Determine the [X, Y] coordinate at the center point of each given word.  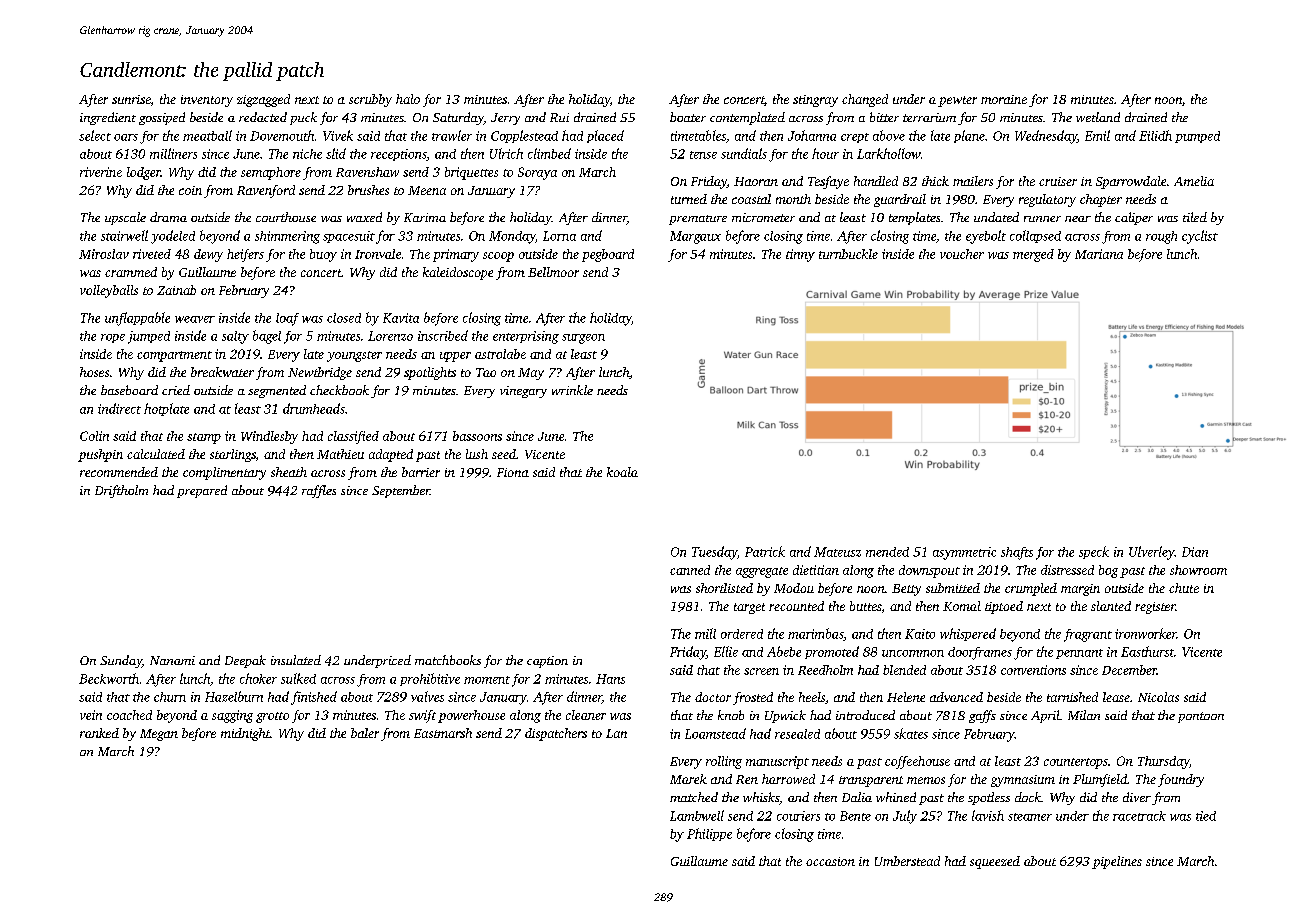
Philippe [709, 834]
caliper [1134, 218]
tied [1206, 816]
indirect [119, 408]
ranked [99, 733]
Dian [1195, 552]
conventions [1033, 670]
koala [622, 472]
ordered [742, 634]
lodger [144, 173]
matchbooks [448, 660]
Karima [425, 217]
